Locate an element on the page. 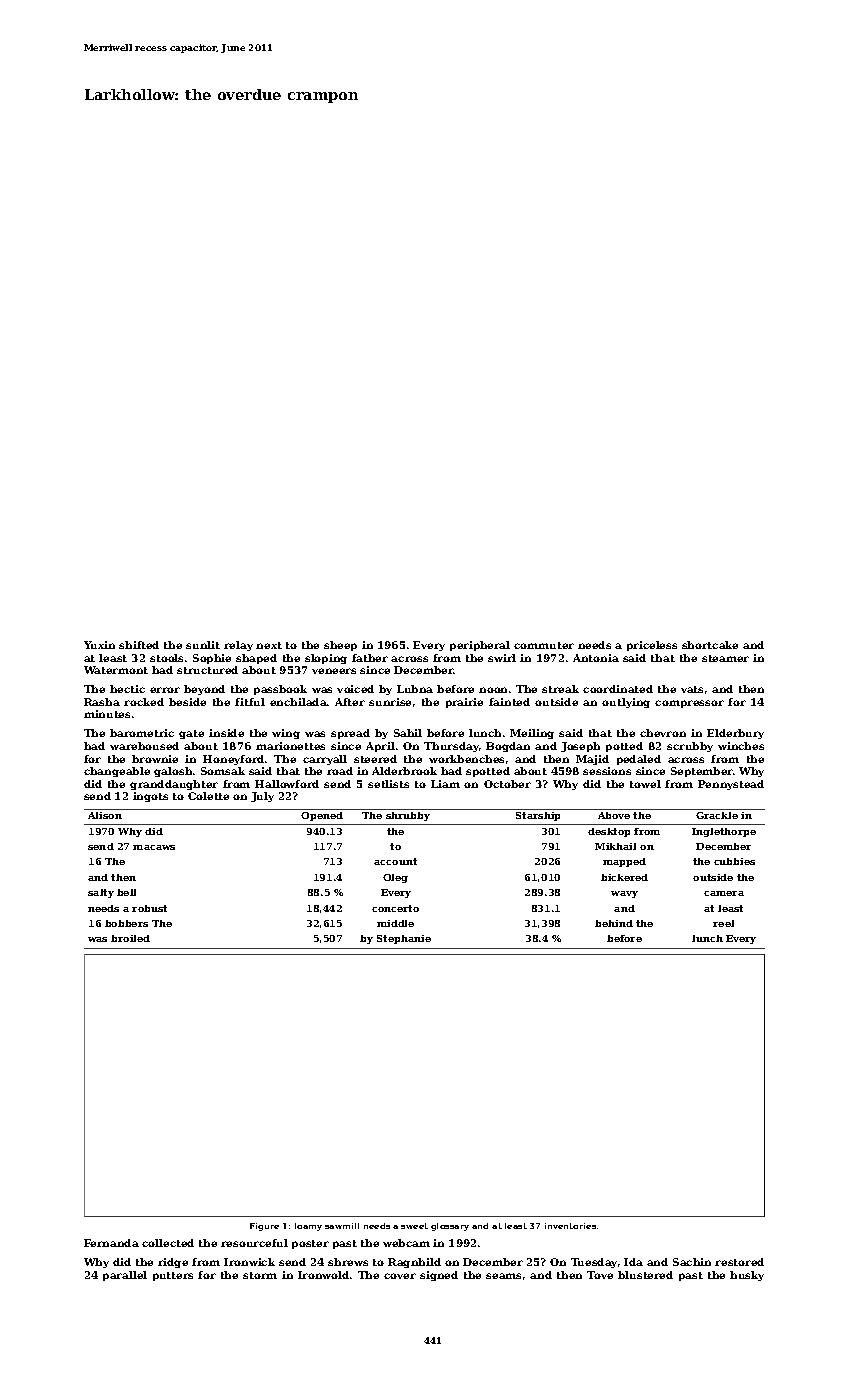  Ida is located at coordinates (633, 1262).
